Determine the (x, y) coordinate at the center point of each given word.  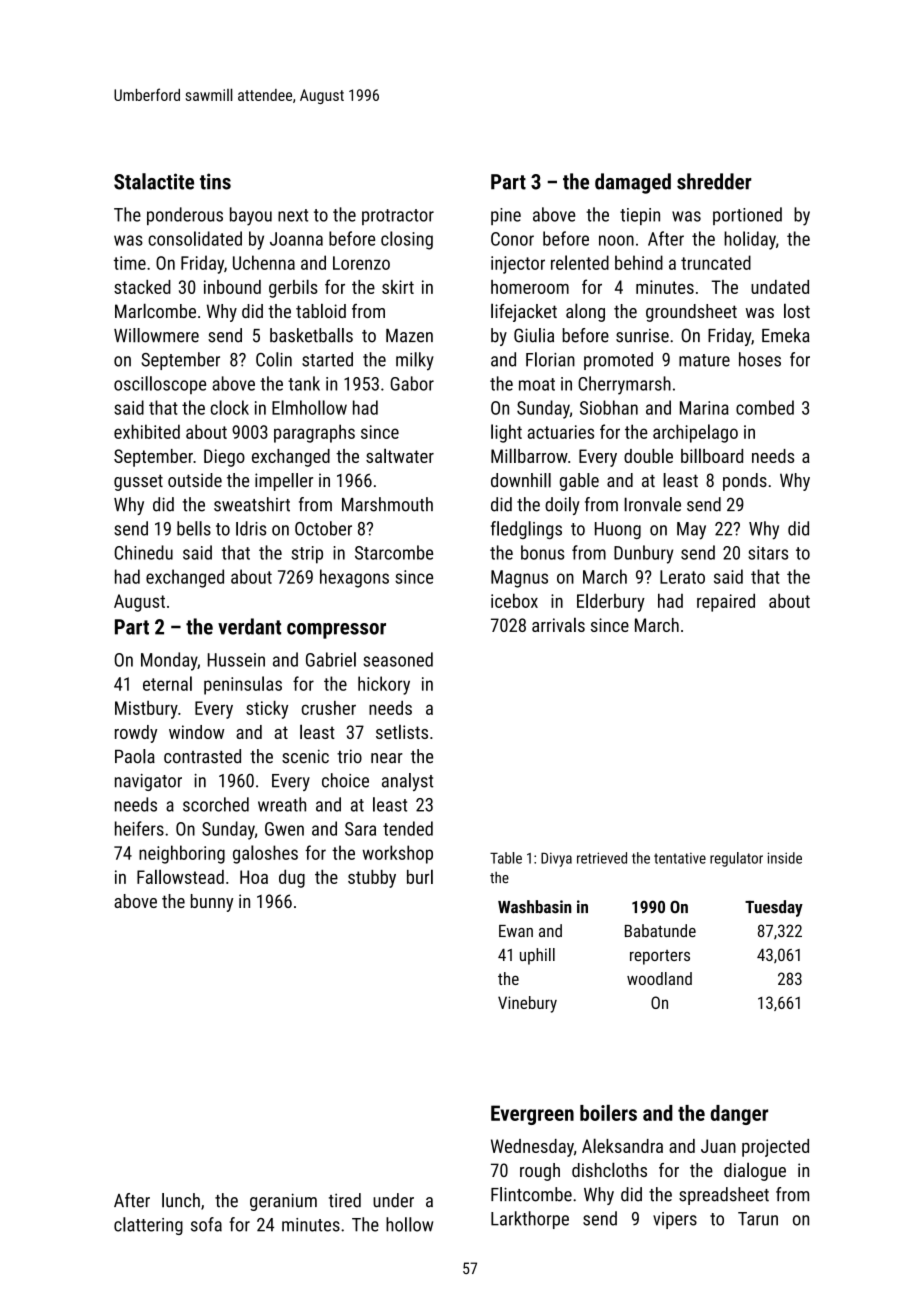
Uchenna (264, 262)
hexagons (354, 578)
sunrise (642, 336)
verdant (249, 626)
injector (518, 265)
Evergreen (532, 1115)
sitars (768, 553)
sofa (206, 1224)
